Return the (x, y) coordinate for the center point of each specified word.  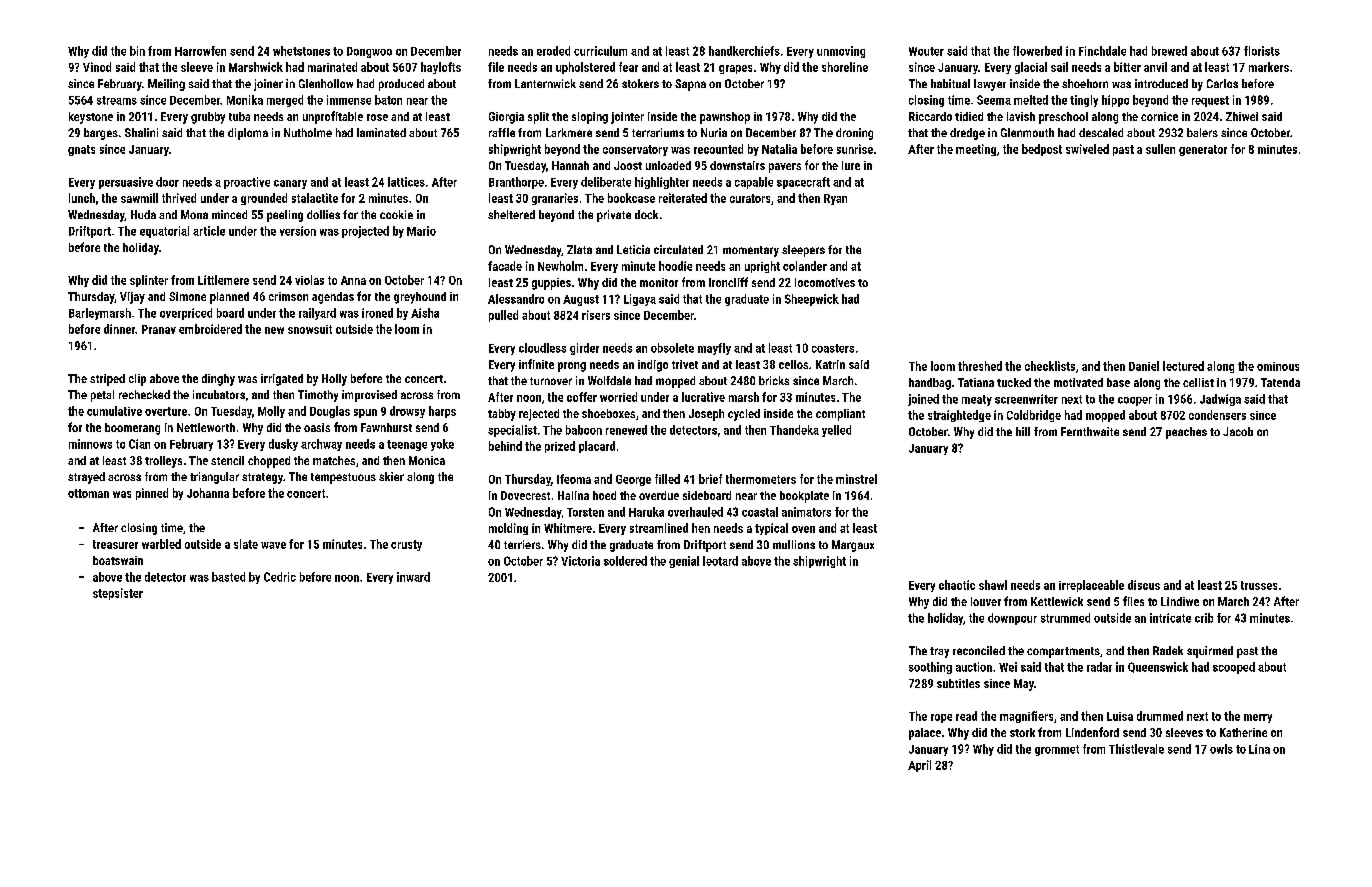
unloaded (668, 165)
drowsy (407, 412)
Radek (1168, 650)
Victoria (580, 561)
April (919, 766)
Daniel (1144, 366)
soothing (930, 668)
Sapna (690, 85)
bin (137, 51)
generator (1203, 150)
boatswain (118, 560)
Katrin (830, 364)
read (966, 716)
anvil (1155, 67)
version (298, 231)
